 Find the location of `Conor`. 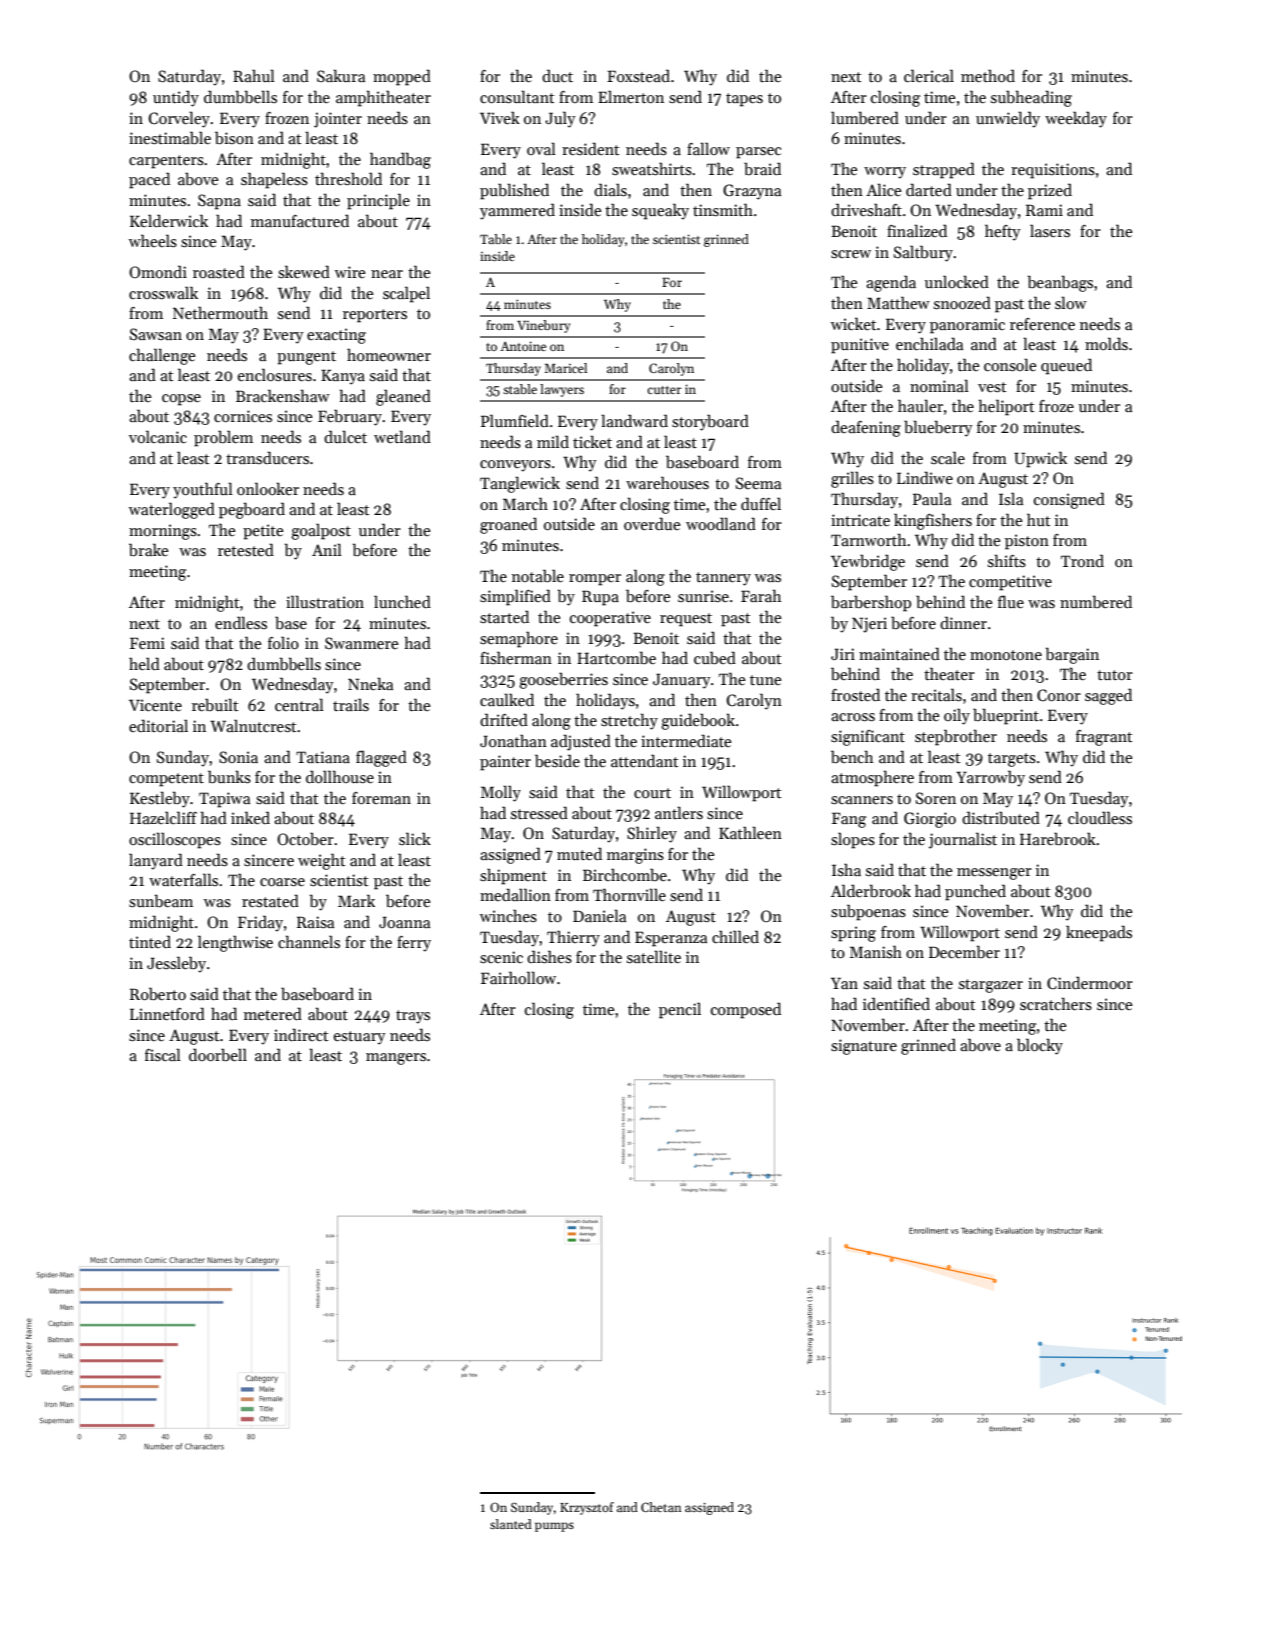

Conor is located at coordinates (1059, 695).
